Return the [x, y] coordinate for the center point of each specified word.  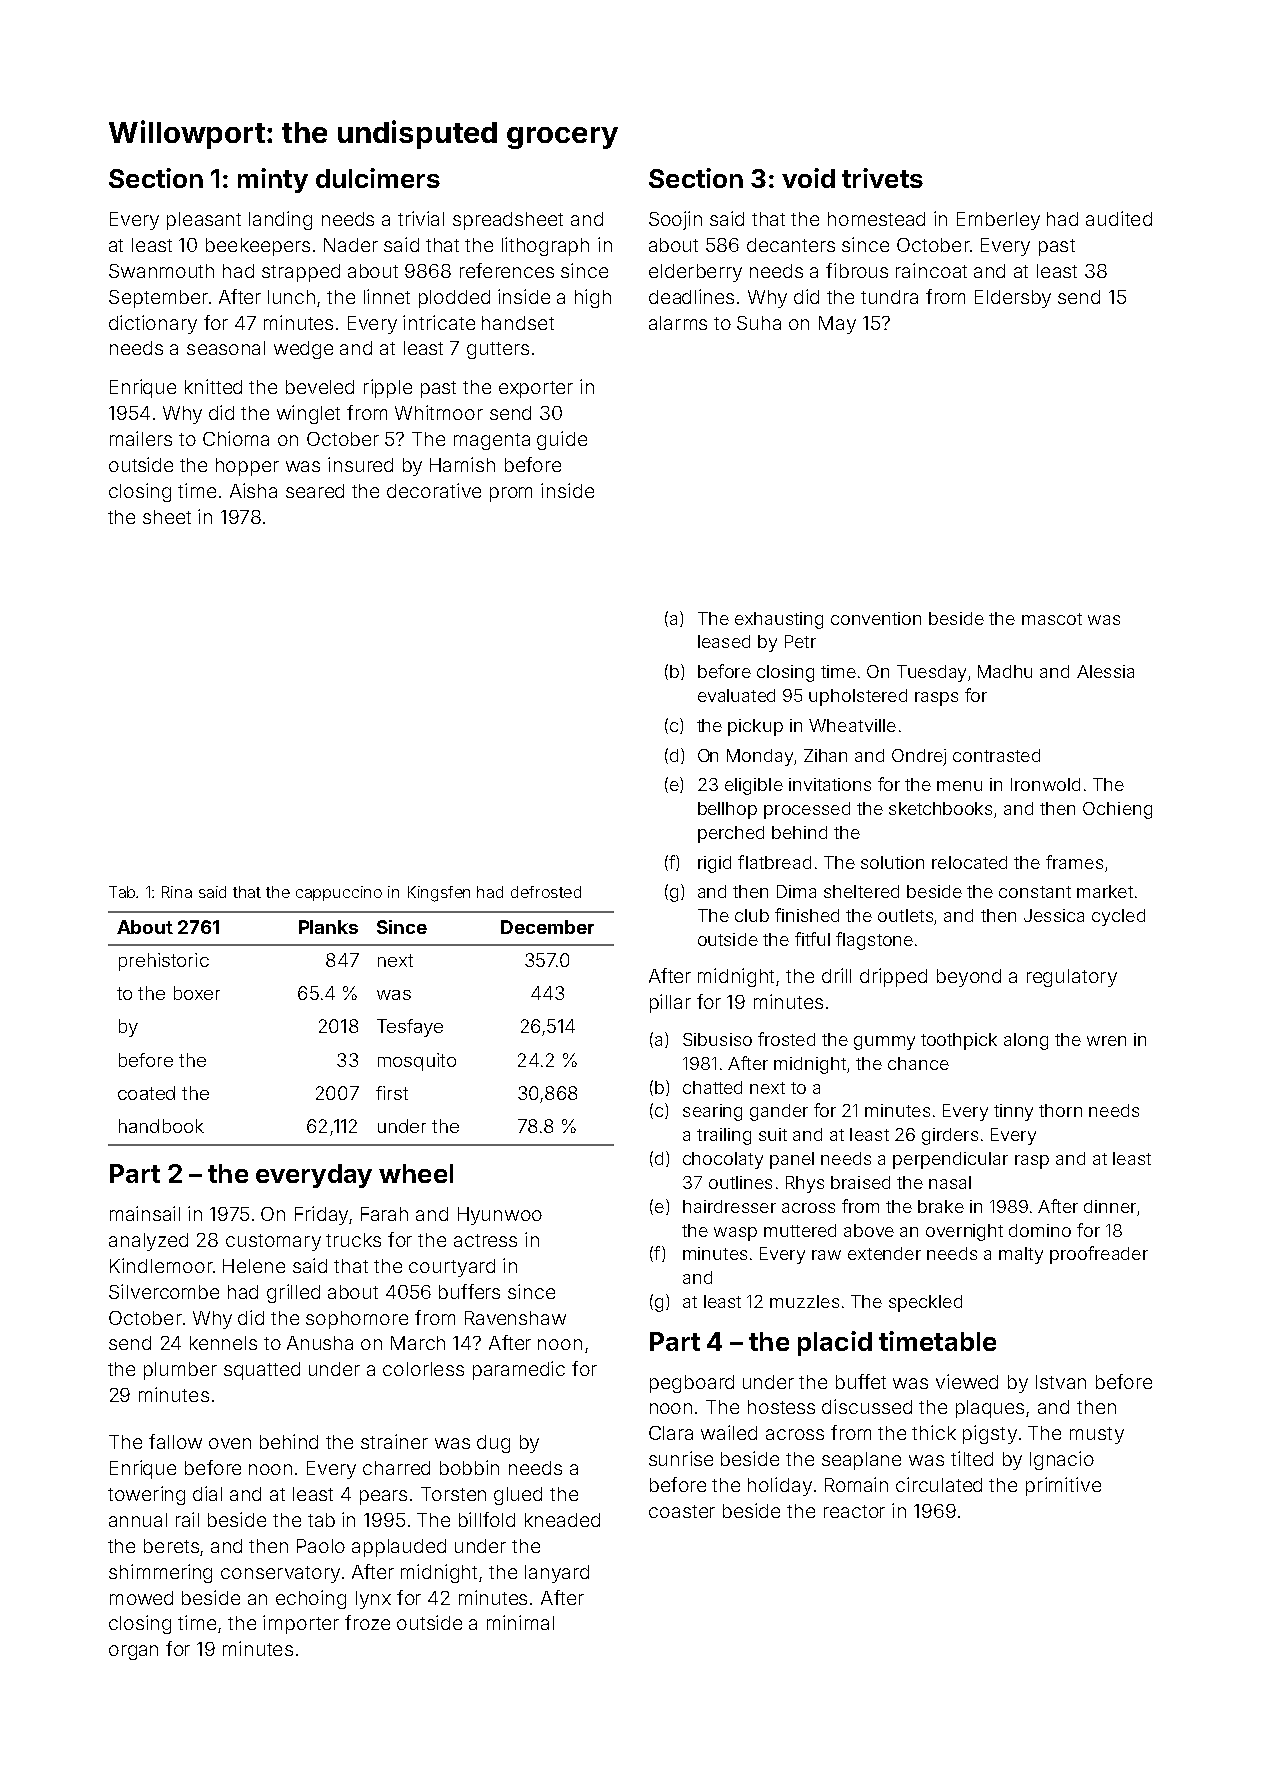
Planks [328, 927]
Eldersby [1013, 299]
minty [273, 180]
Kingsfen [439, 894]
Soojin [675, 220]
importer [301, 1624]
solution [892, 862]
